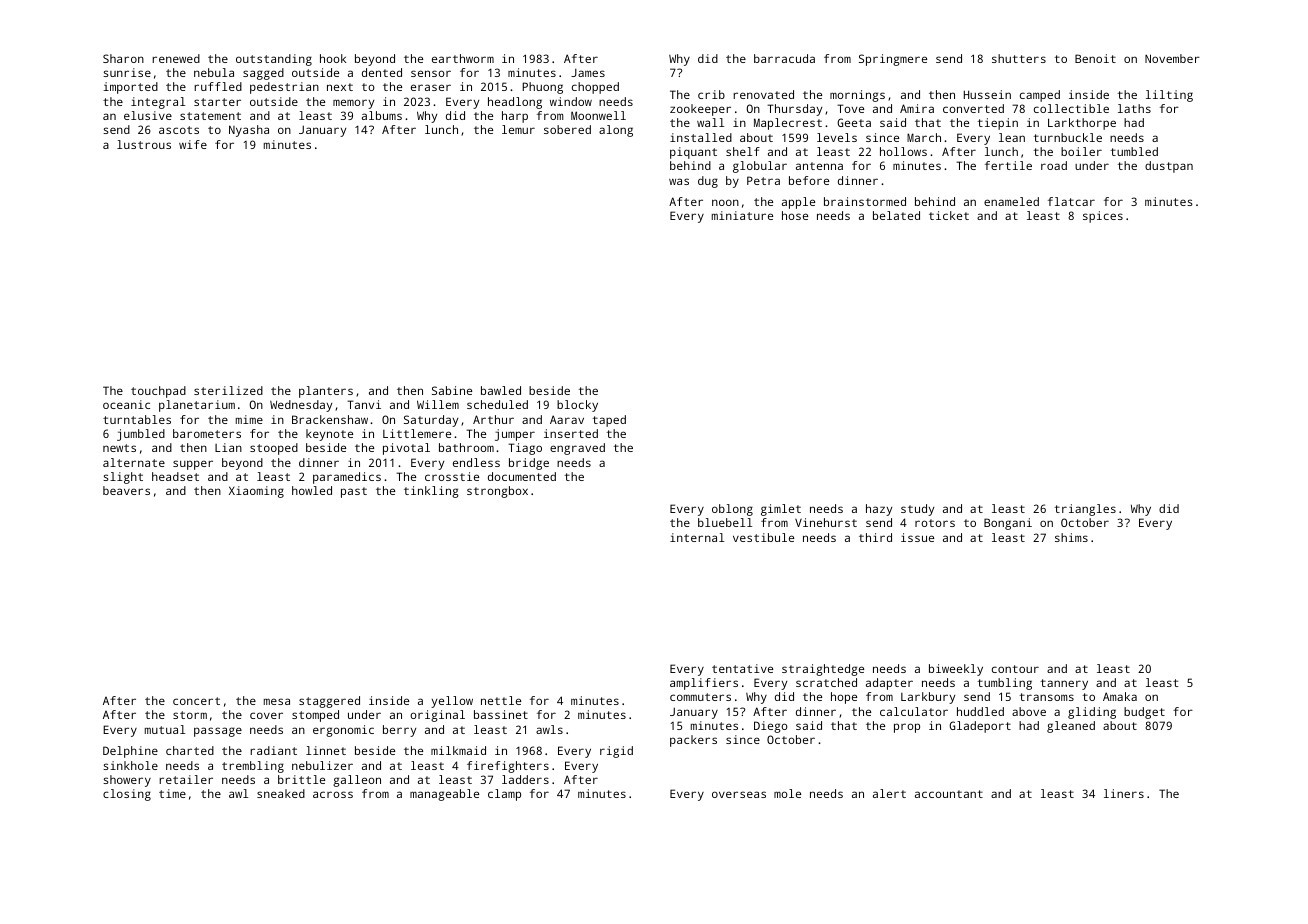 The image size is (1308, 924). What do you see at coordinates (256, 492) in the document?
I see `Xiaoming` at bounding box center [256, 492].
